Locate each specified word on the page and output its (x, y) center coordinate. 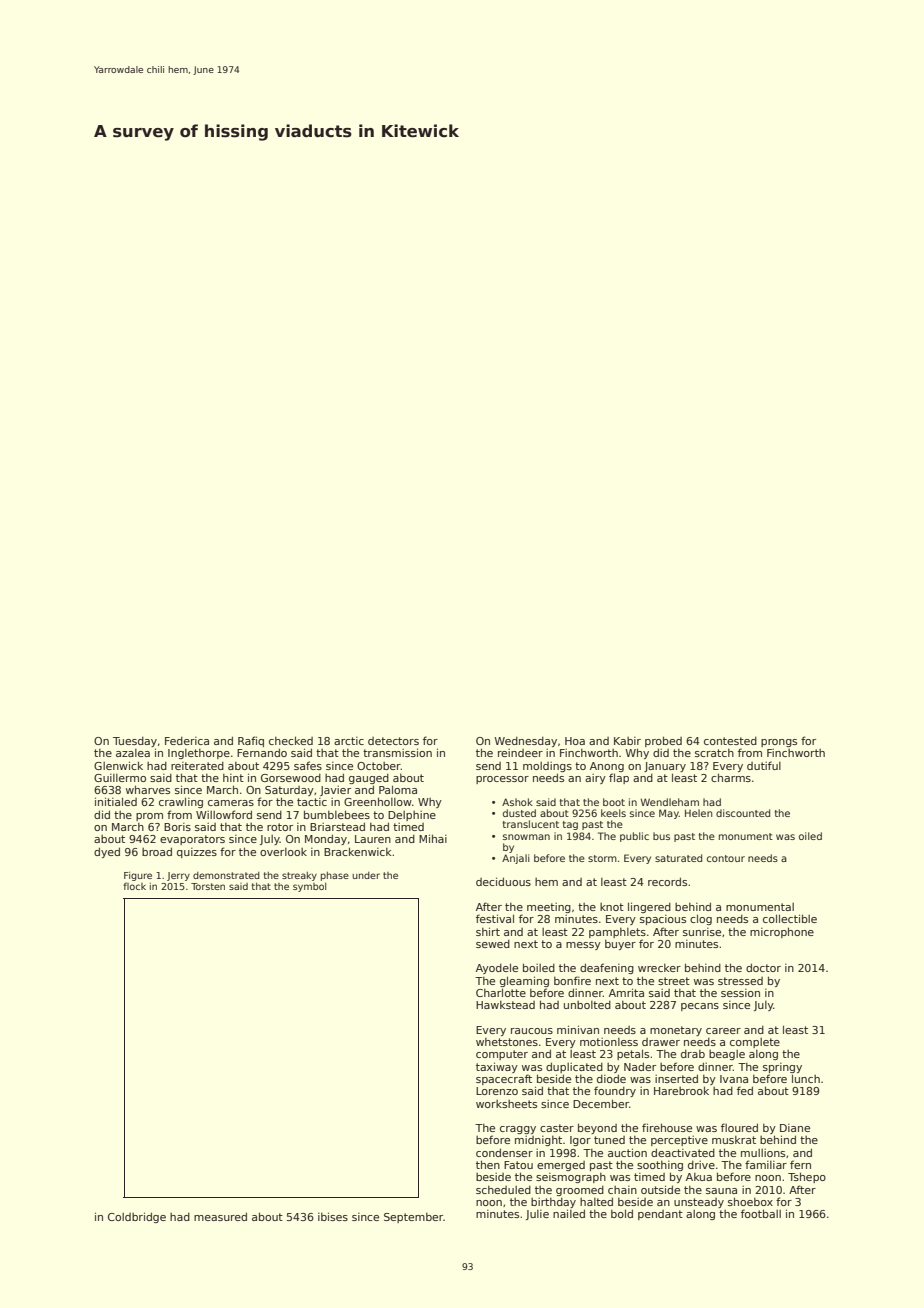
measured (220, 1216)
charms (731, 777)
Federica (187, 741)
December (601, 1103)
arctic (349, 741)
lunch (806, 1078)
